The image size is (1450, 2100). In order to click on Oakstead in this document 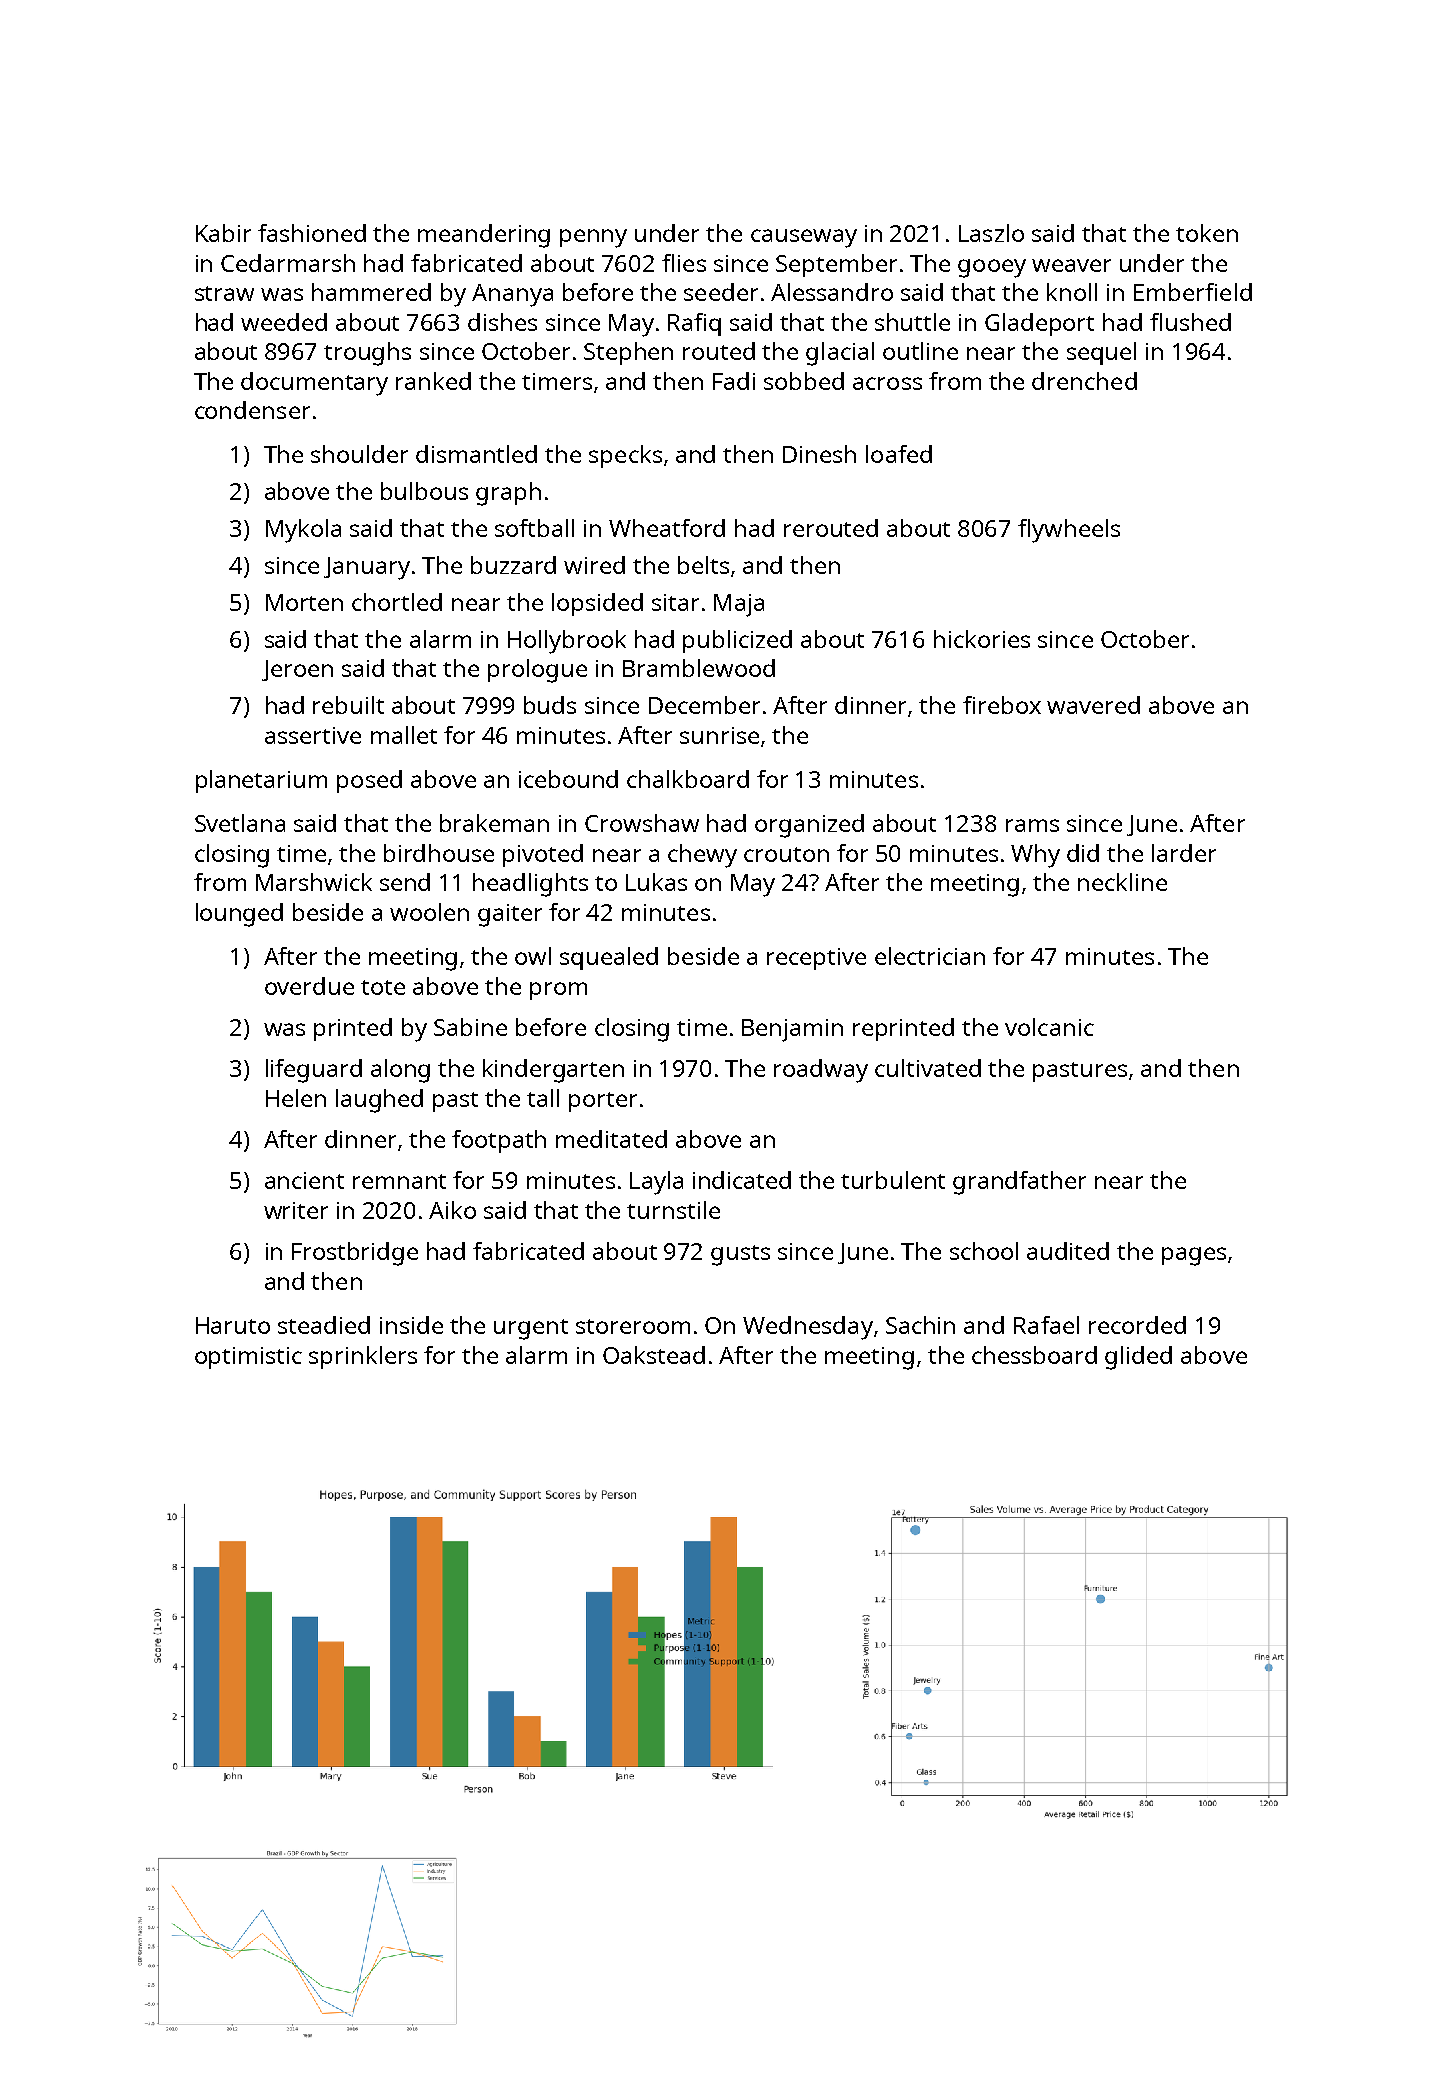, I will do `click(654, 1355)`.
